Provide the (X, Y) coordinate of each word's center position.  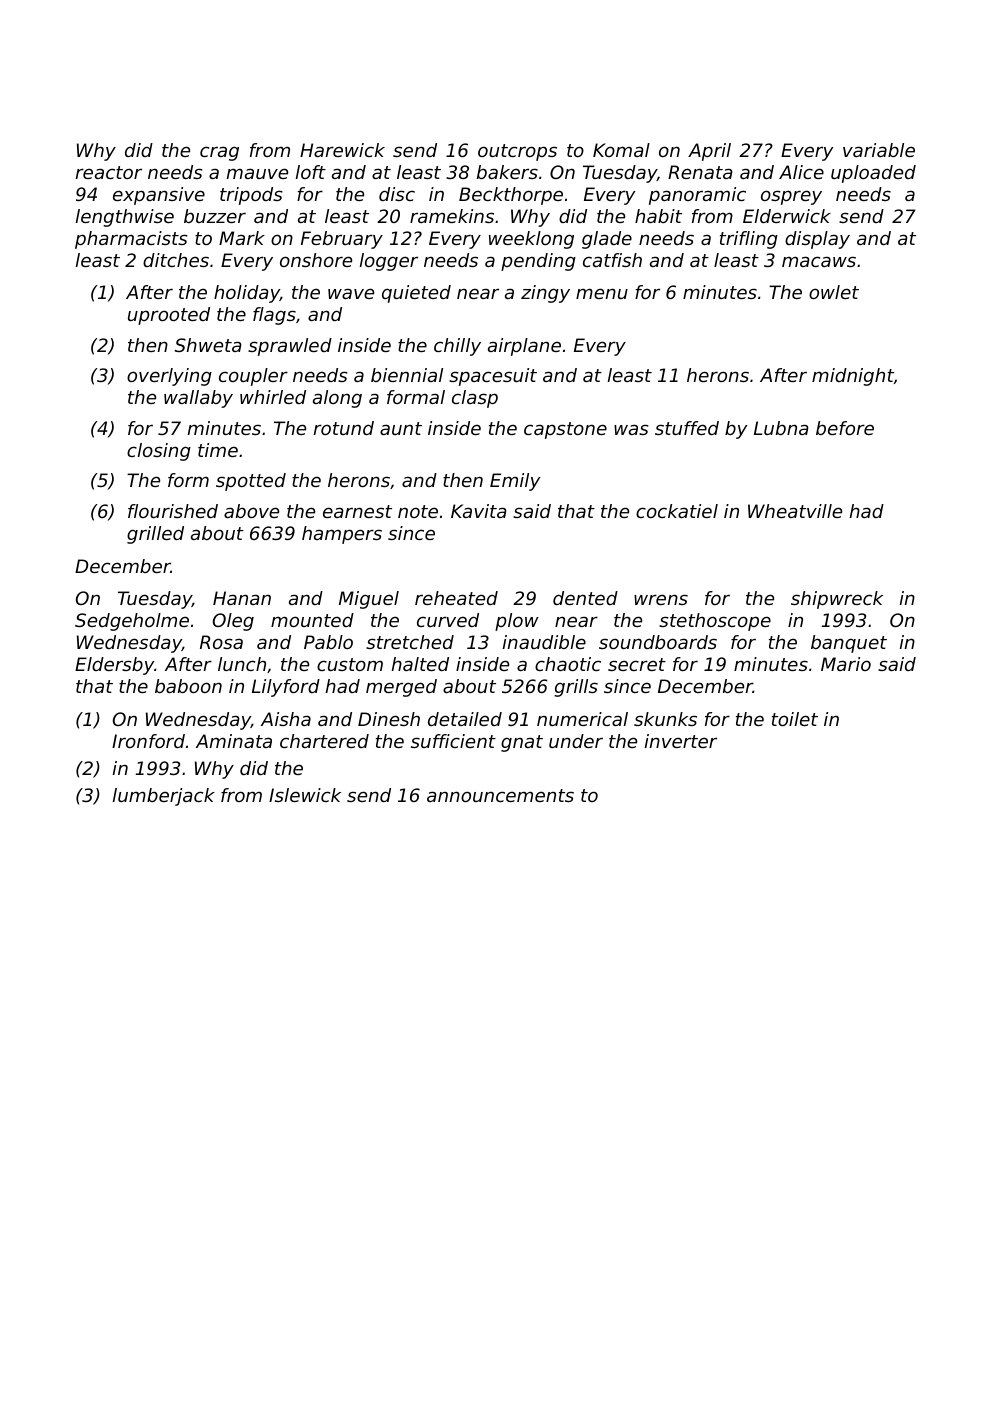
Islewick (305, 795)
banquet (849, 644)
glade (607, 240)
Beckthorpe (511, 196)
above (251, 511)
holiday (247, 294)
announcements (500, 795)
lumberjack (164, 797)
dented (585, 598)
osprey (791, 197)
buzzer (215, 216)
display (817, 240)
